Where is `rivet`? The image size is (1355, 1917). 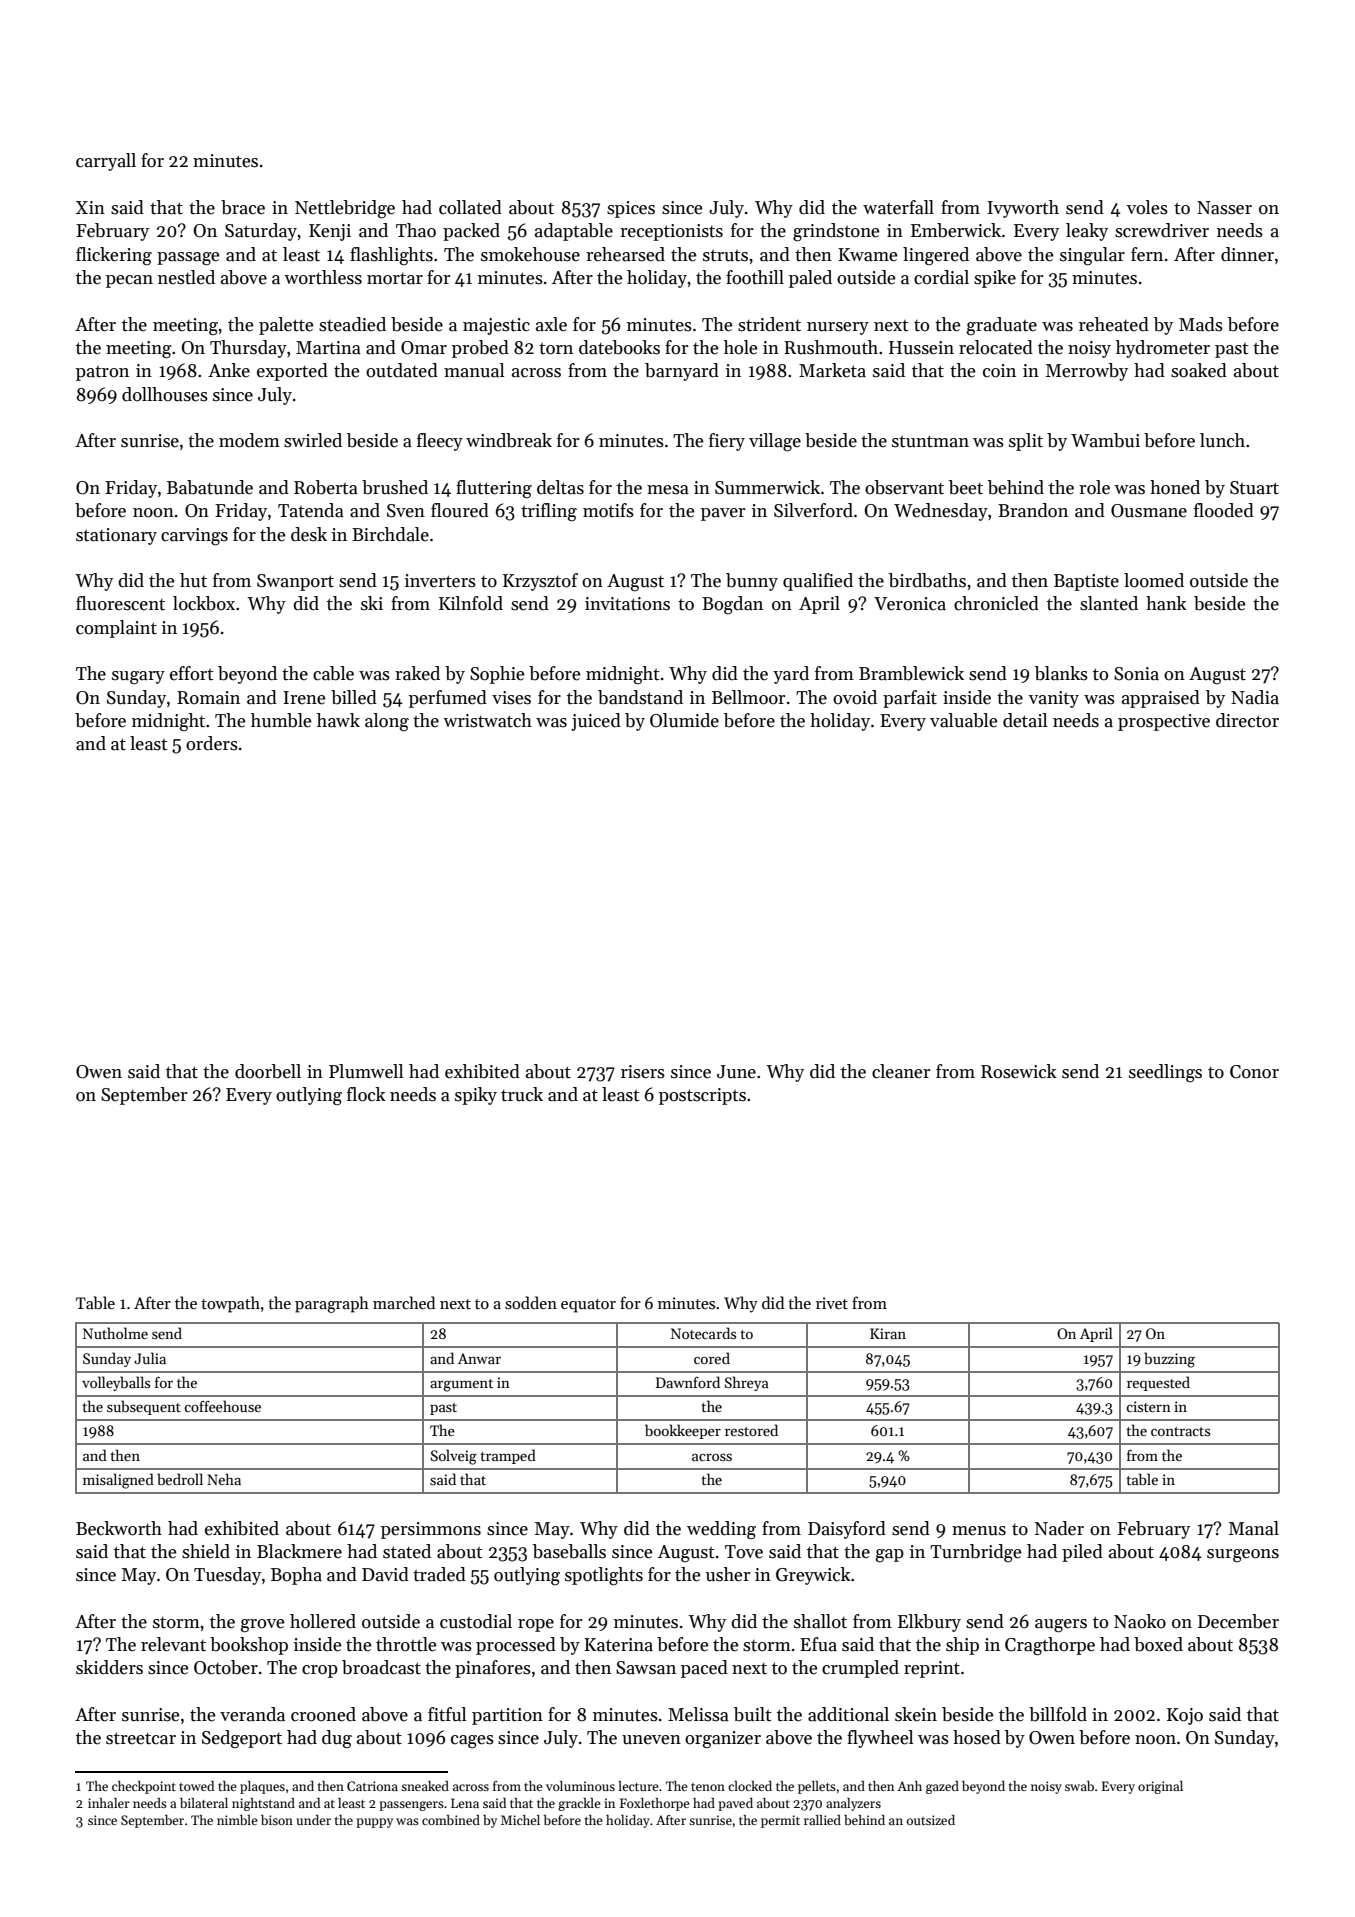
rivet is located at coordinates (832, 1303).
